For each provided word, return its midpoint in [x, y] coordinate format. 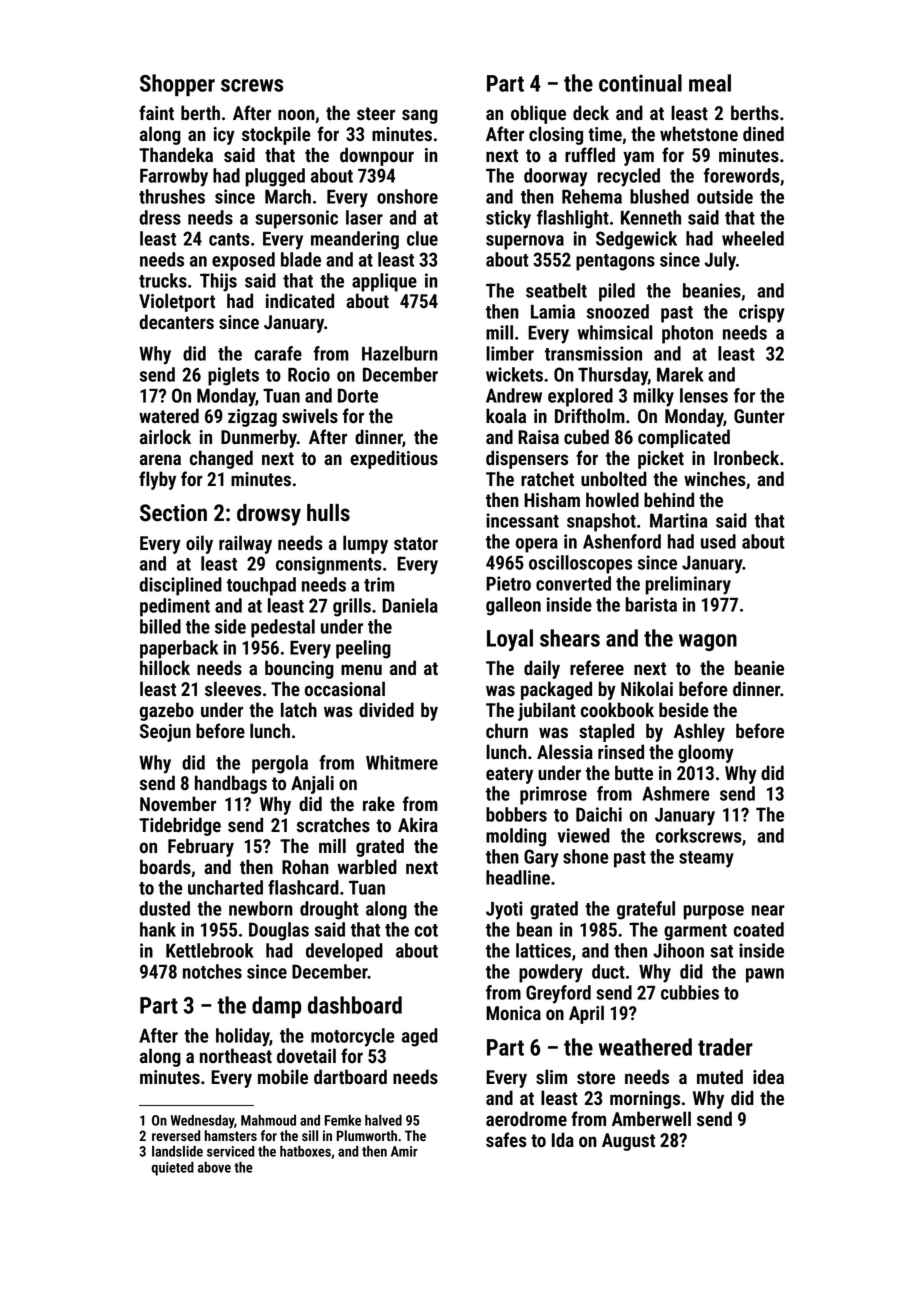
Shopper [177, 85]
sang [420, 116]
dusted [164, 908]
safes [506, 1140]
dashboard [355, 1005]
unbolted [614, 479]
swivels [310, 416]
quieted [173, 1168]
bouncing [299, 669]
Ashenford [622, 541]
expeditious [394, 459]
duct [608, 971]
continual [640, 83]
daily [542, 669]
